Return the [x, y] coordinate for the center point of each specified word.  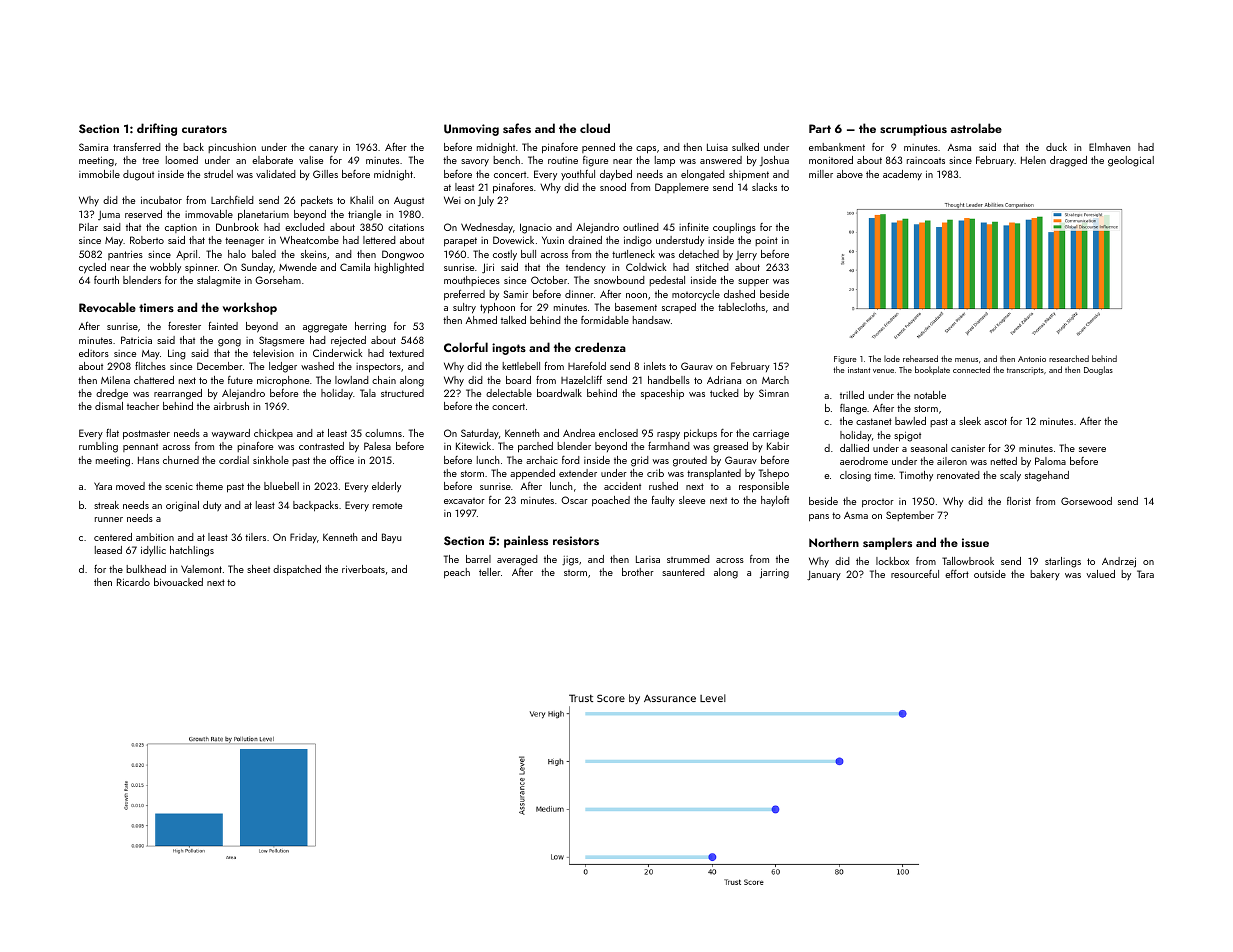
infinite [694, 227]
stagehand [1047, 476]
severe [1092, 449]
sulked [745, 147]
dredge [112, 394]
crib [655, 473]
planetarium [263, 215]
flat [112, 433]
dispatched [297, 570]
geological [1131, 161]
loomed [182, 160]
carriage [771, 435]
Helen [1033, 160]
